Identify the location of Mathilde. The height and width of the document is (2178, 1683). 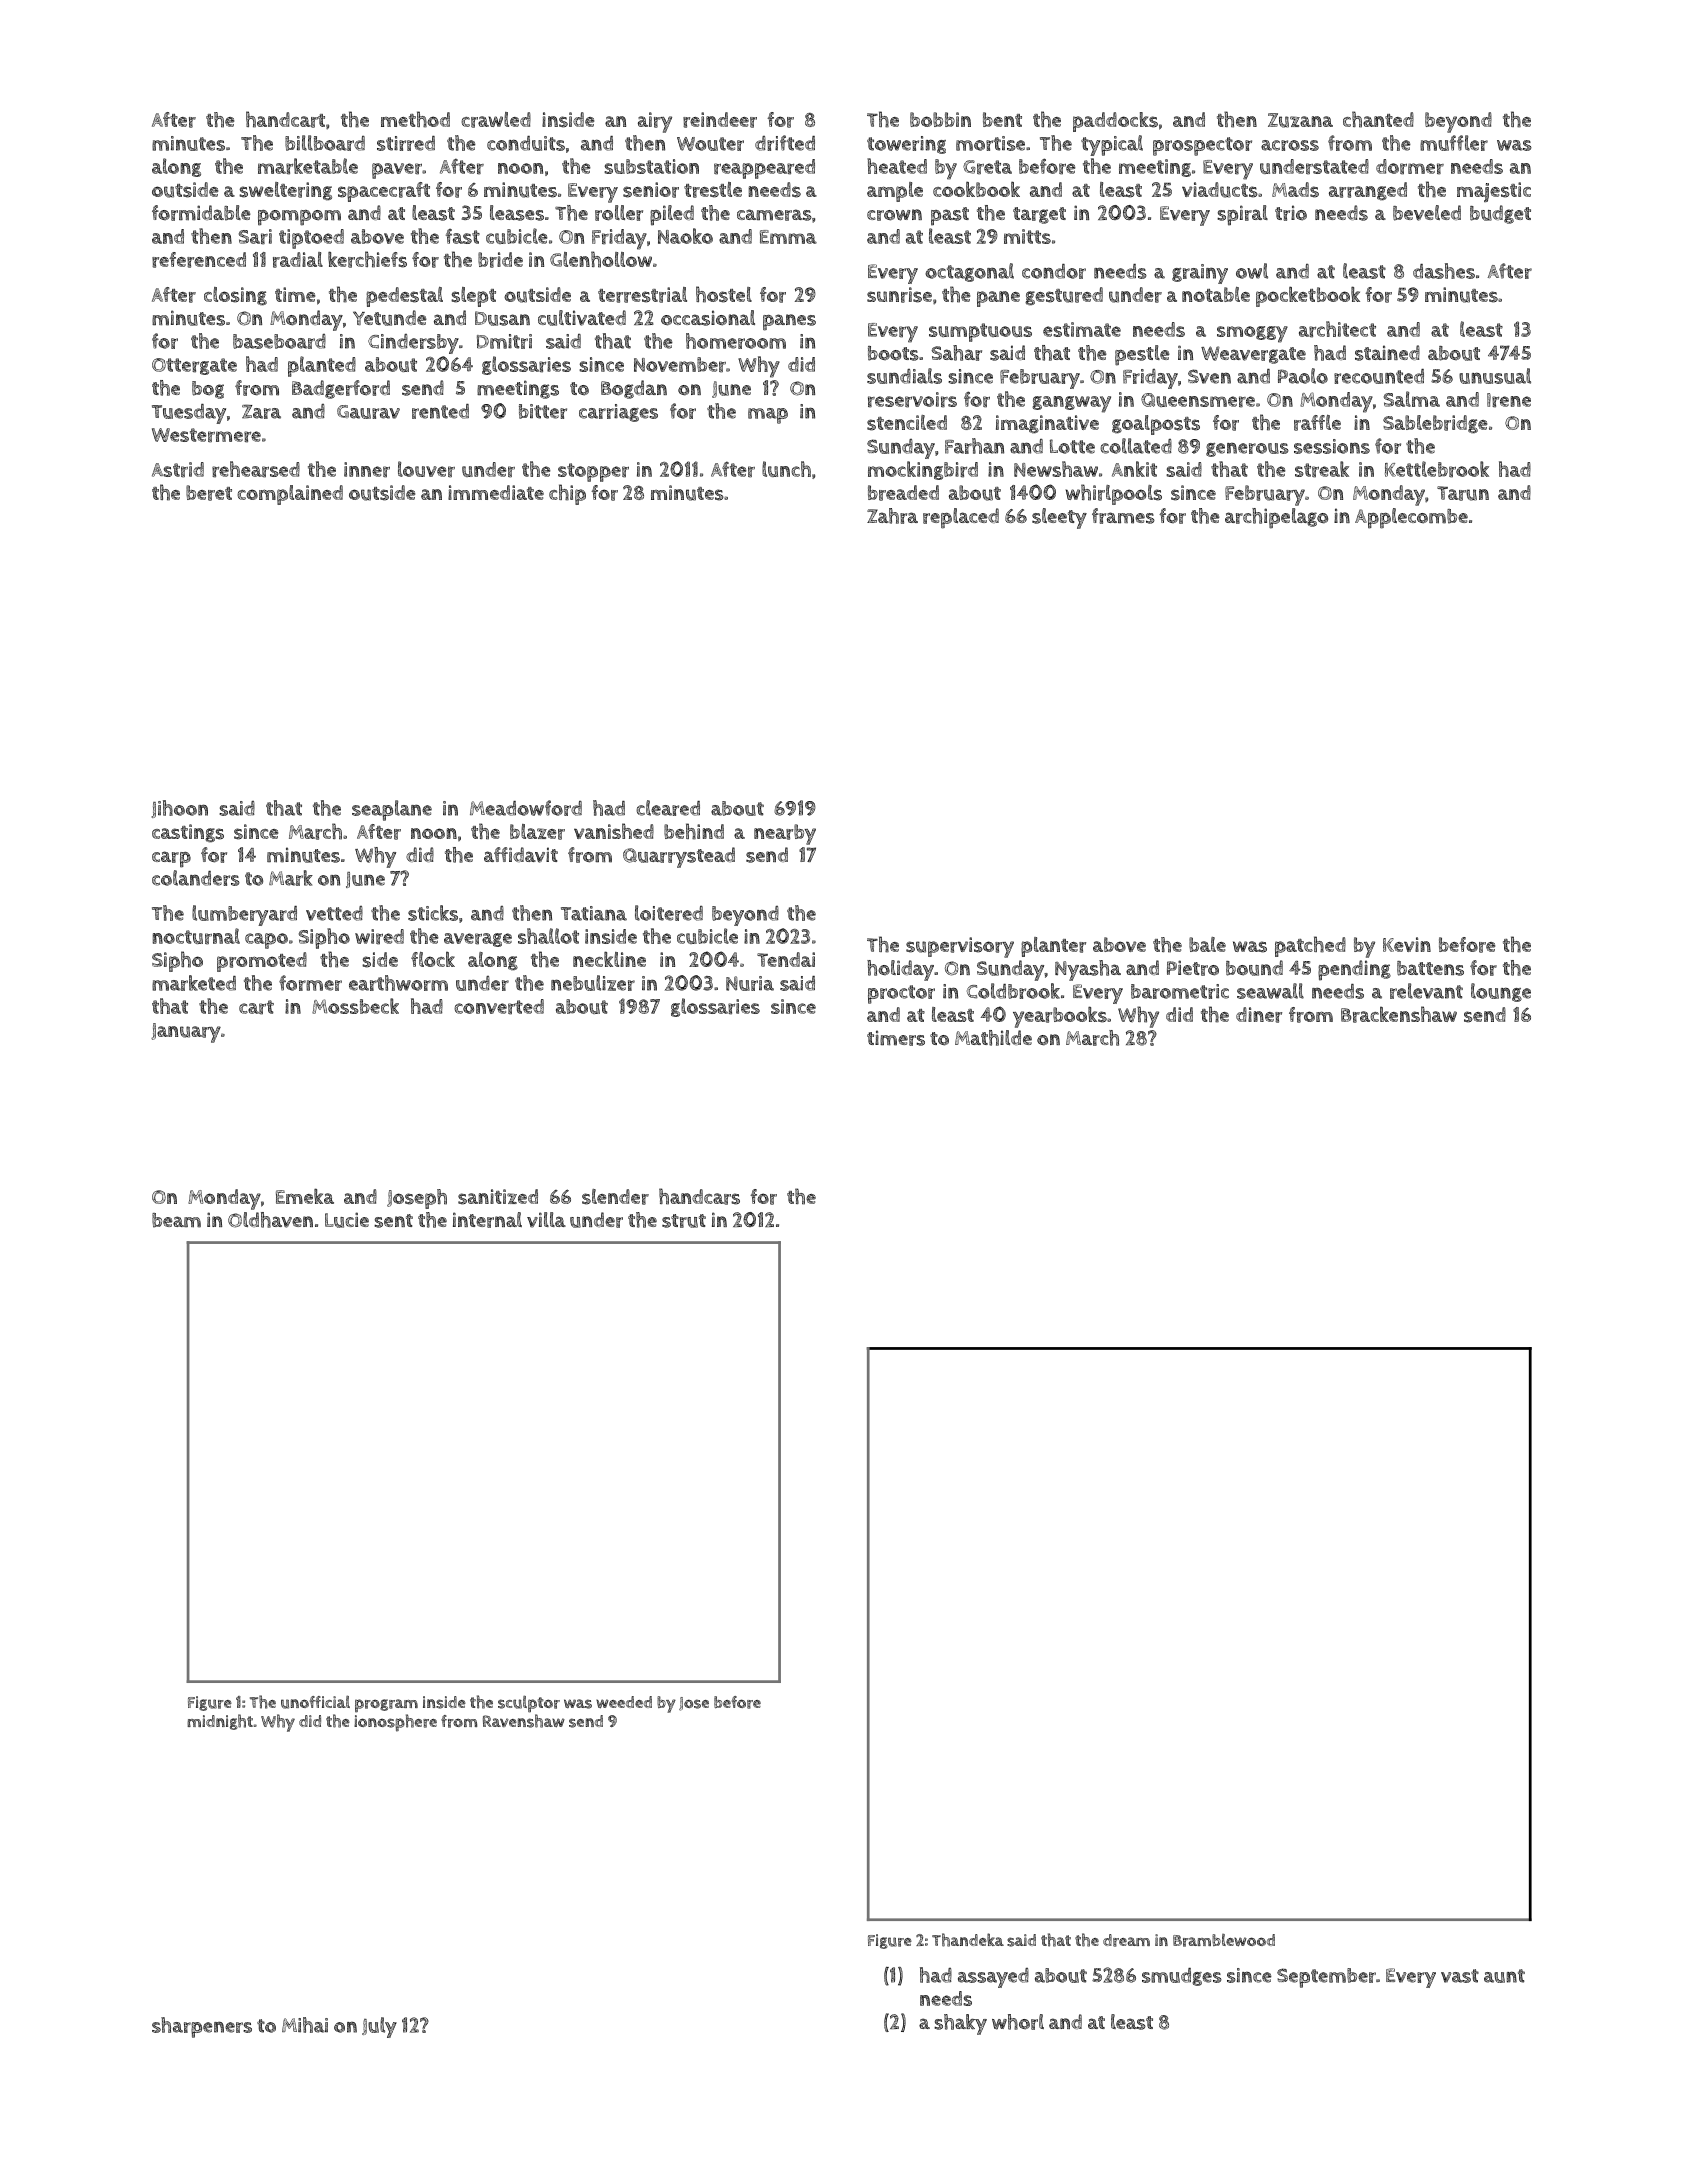
(993, 1038).
